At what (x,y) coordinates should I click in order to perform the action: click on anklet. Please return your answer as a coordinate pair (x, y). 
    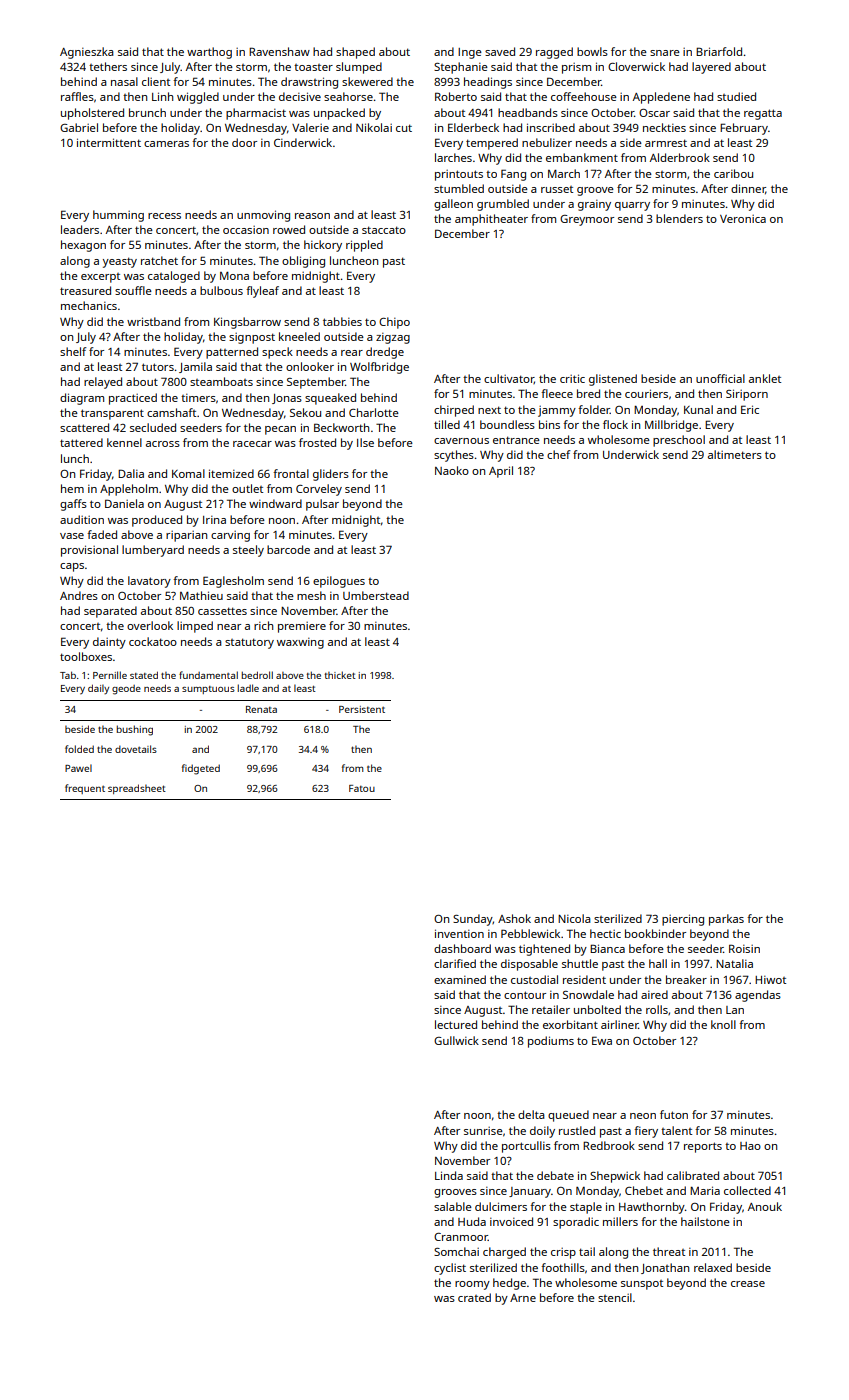
    Looking at the image, I should click on (765, 378).
